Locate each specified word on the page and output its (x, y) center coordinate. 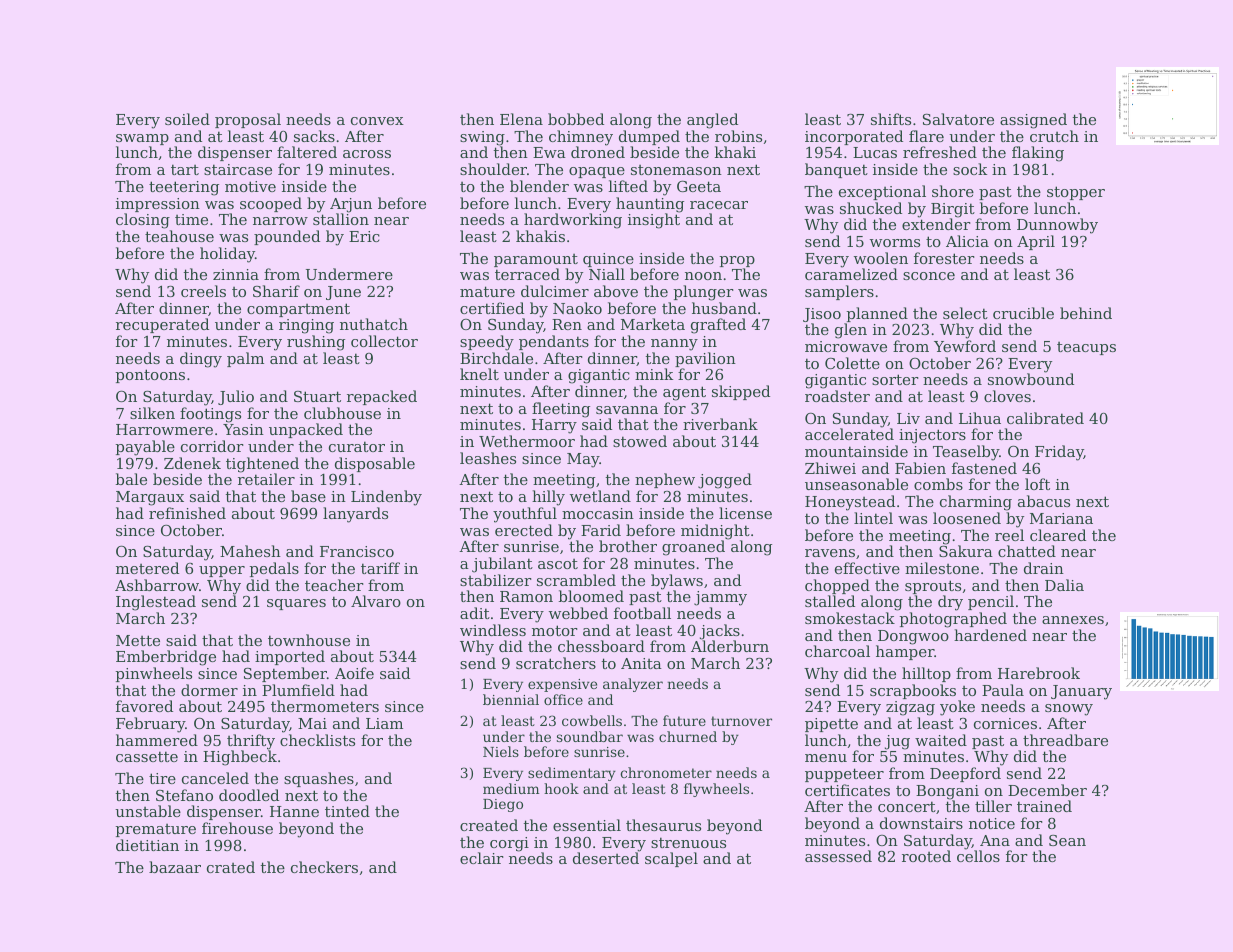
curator (357, 446)
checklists (317, 740)
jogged (725, 481)
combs (938, 484)
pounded (287, 237)
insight (654, 221)
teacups (1086, 348)
